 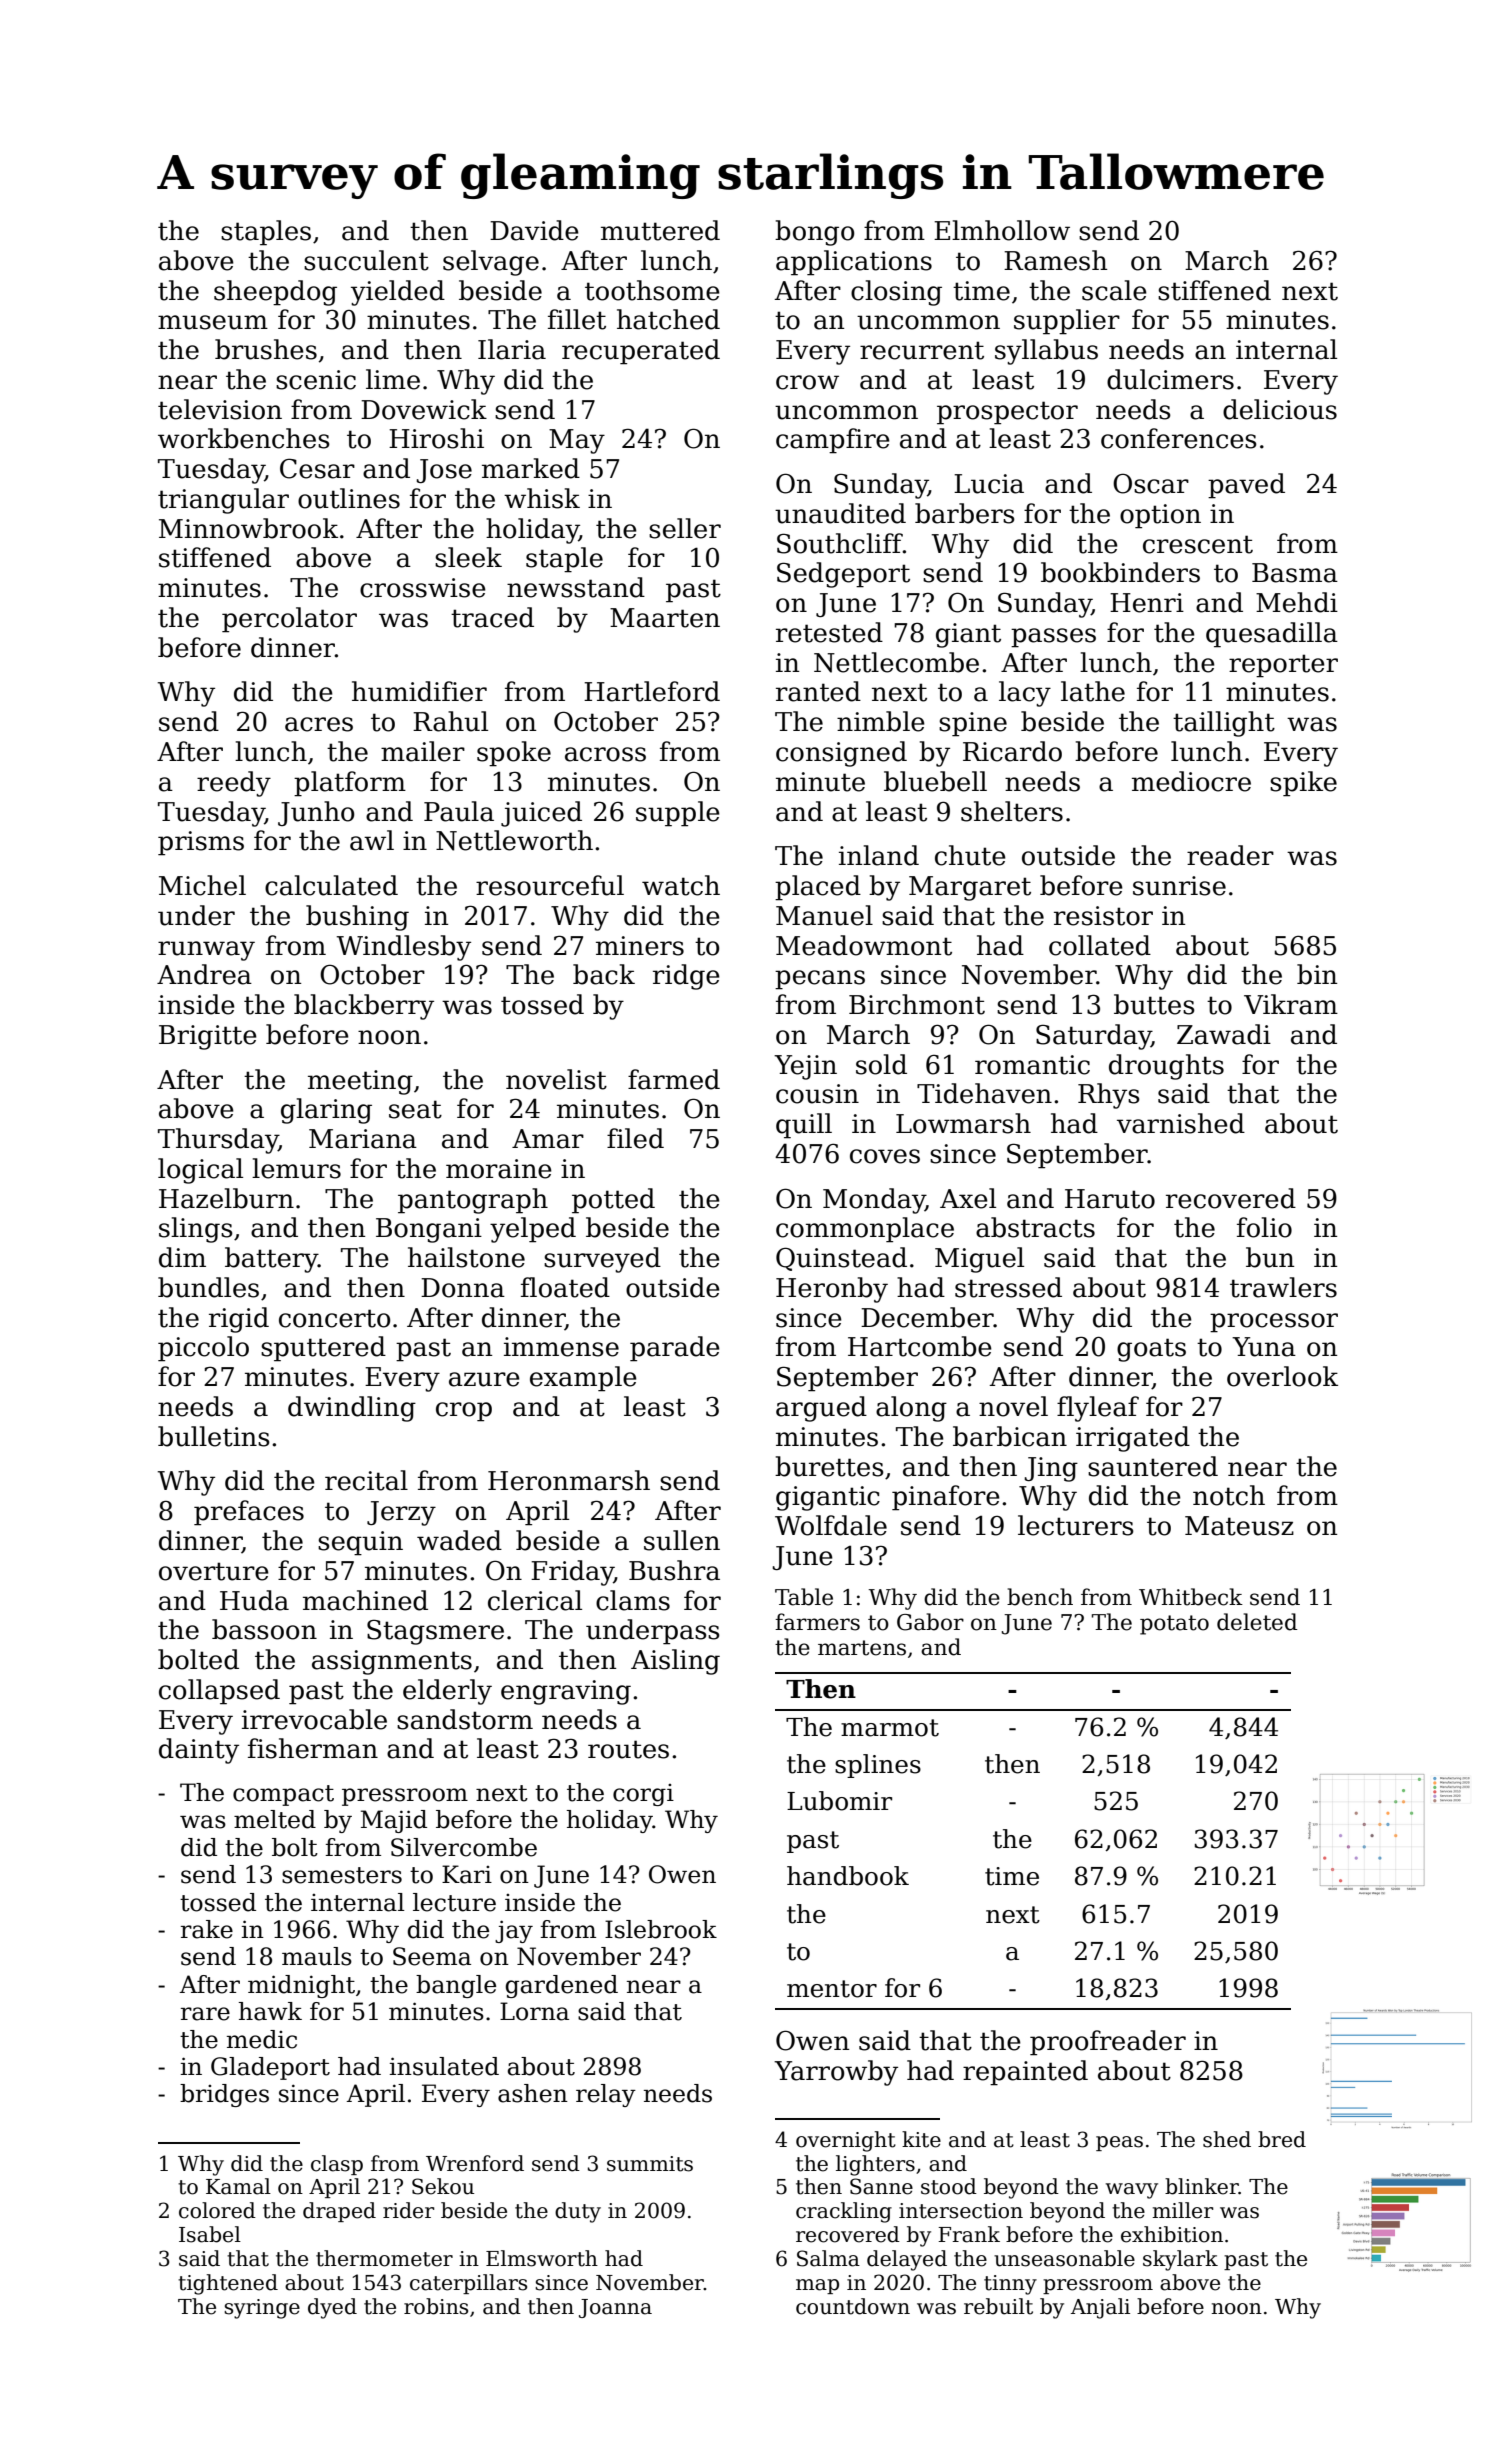 What do you see at coordinates (665, 618) in the screenshot?
I see `Maarten` at bounding box center [665, 618].
